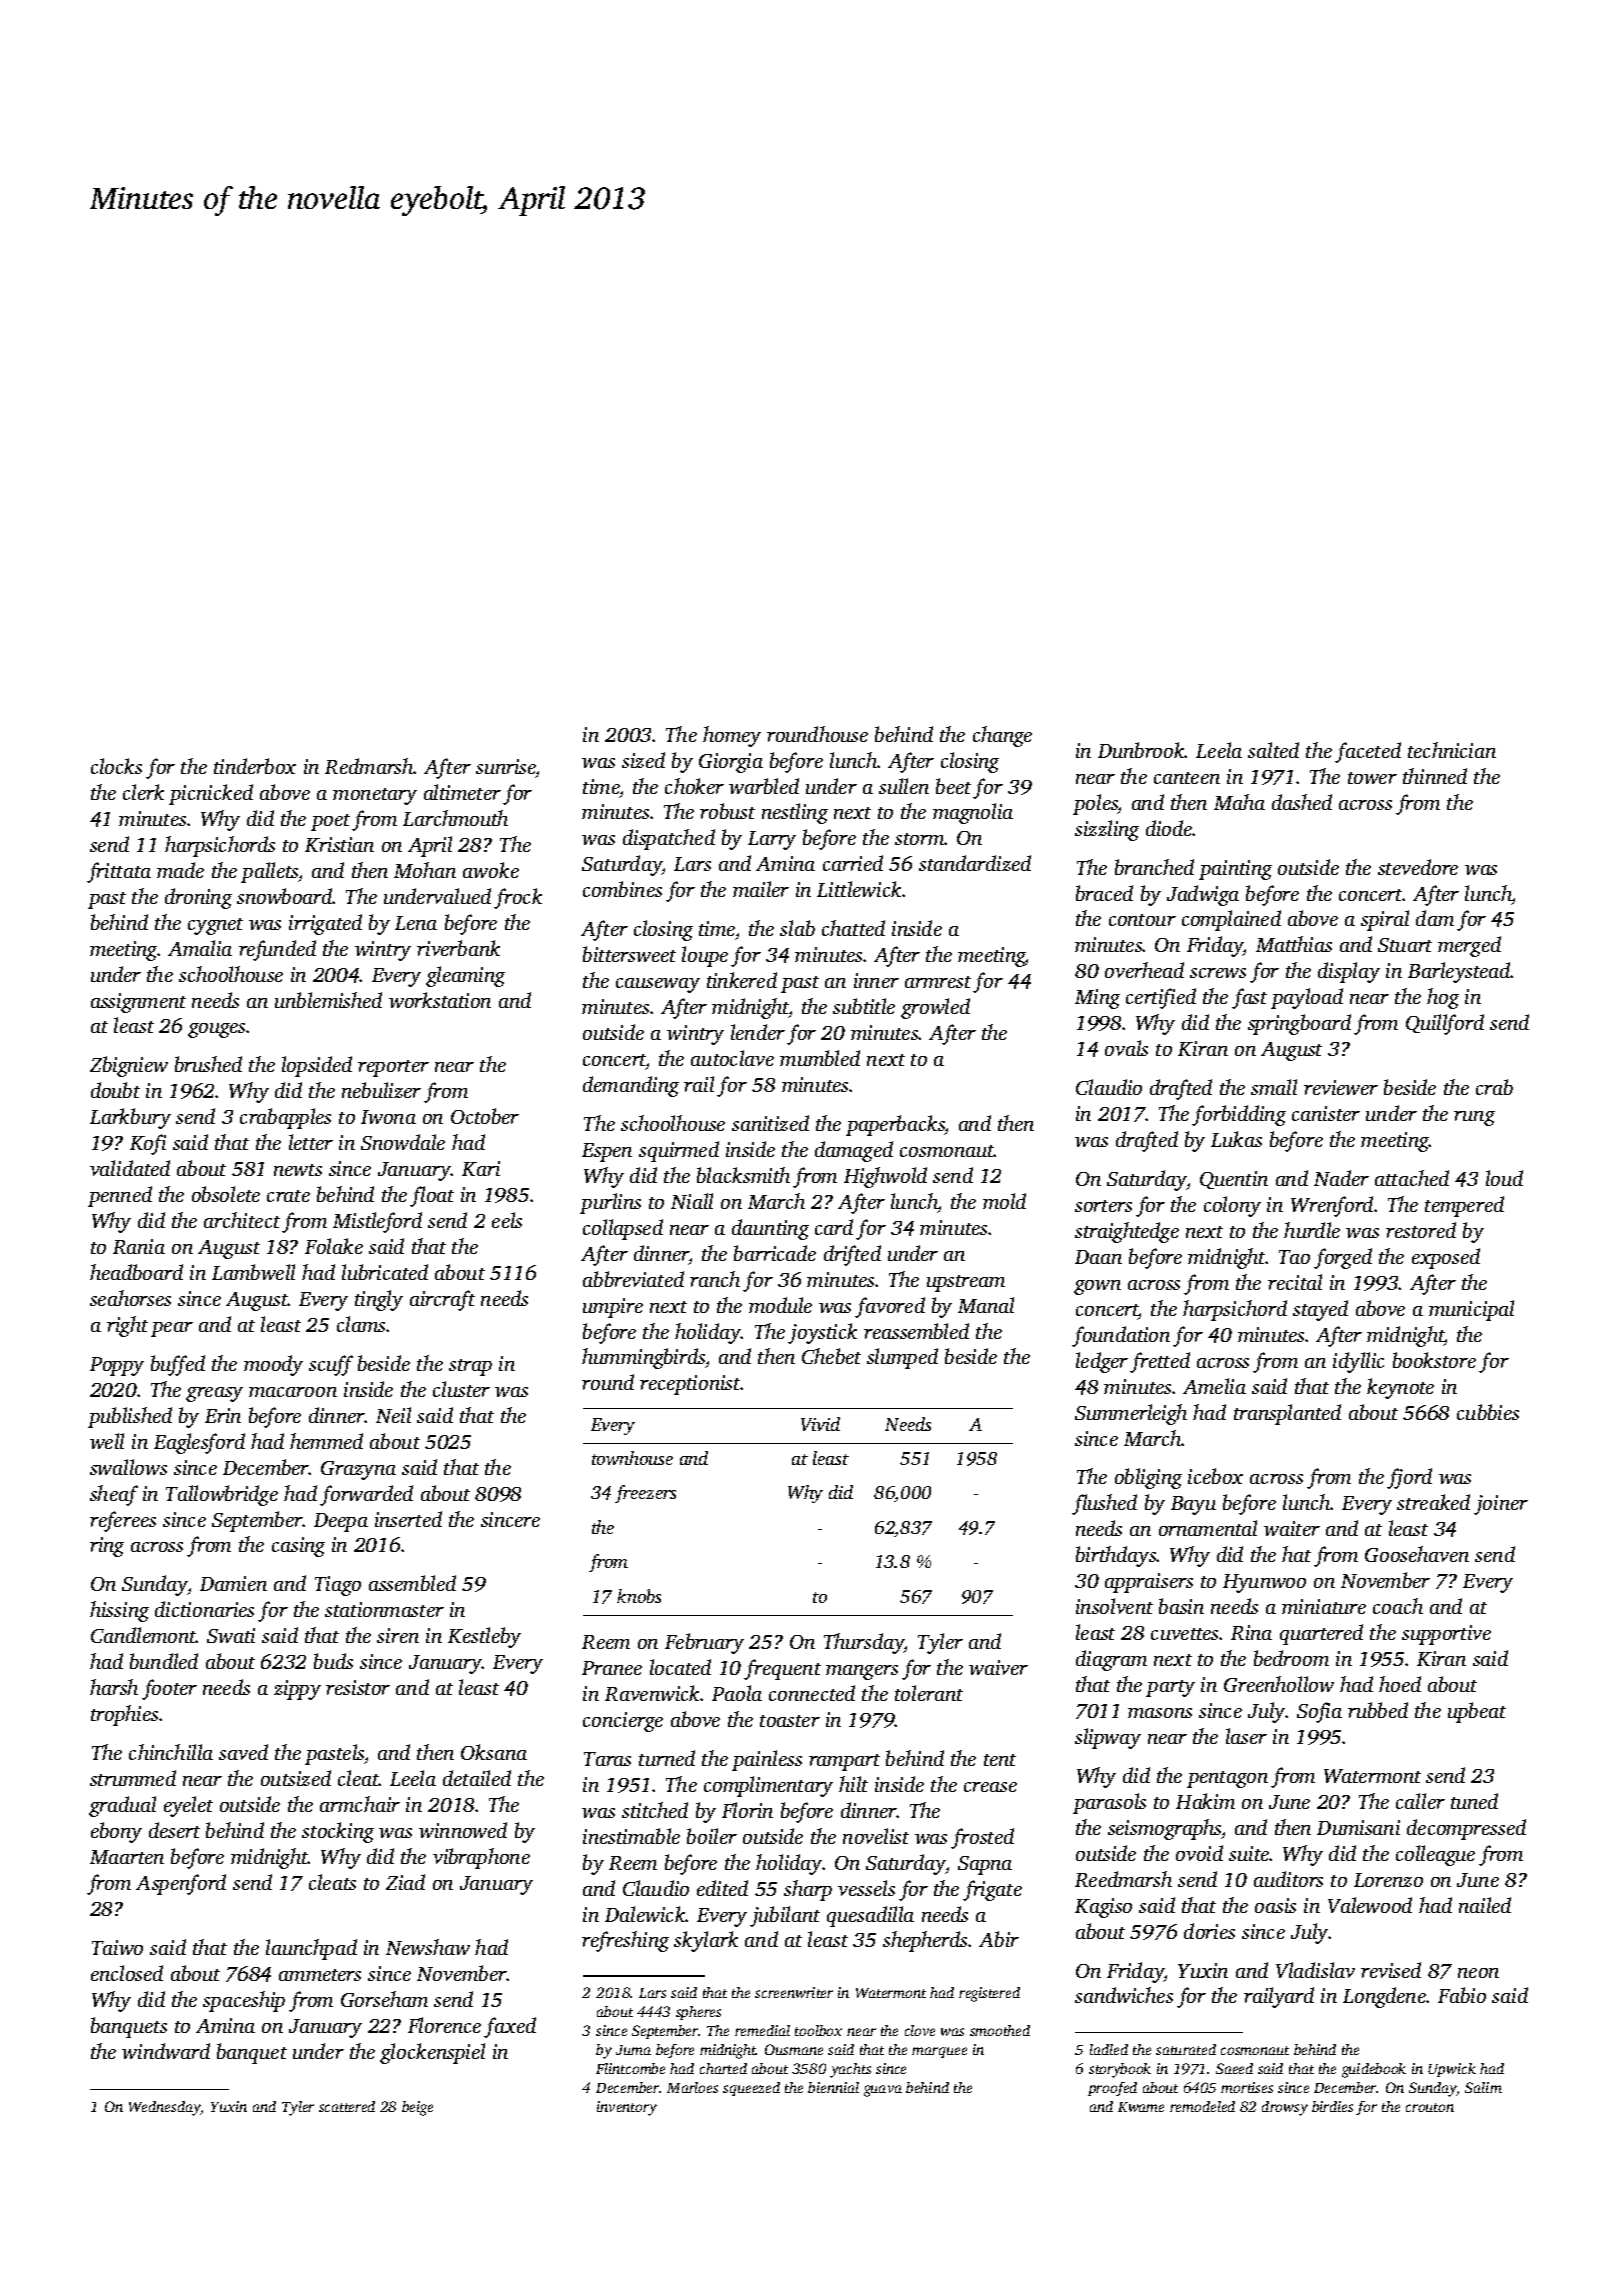 The height and width of the document is (2292, 1620). I want to click on freezers, so click(645, 1494).
